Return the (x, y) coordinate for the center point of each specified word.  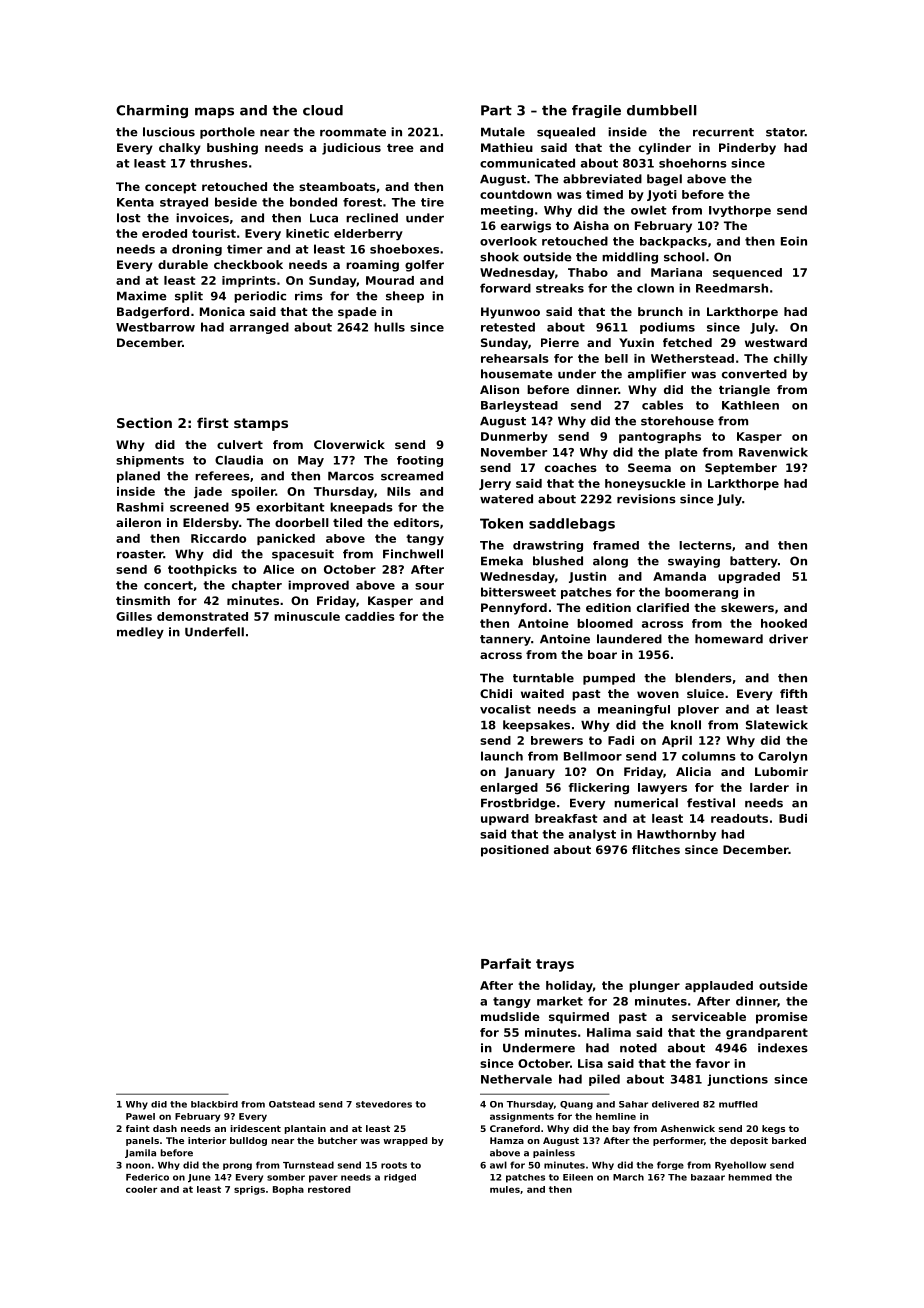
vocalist (505, 709)
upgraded (749, 577)
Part (496, 110)
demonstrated (202, 616)
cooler (141, 1189)
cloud (323, 110)
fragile (596, 111)
